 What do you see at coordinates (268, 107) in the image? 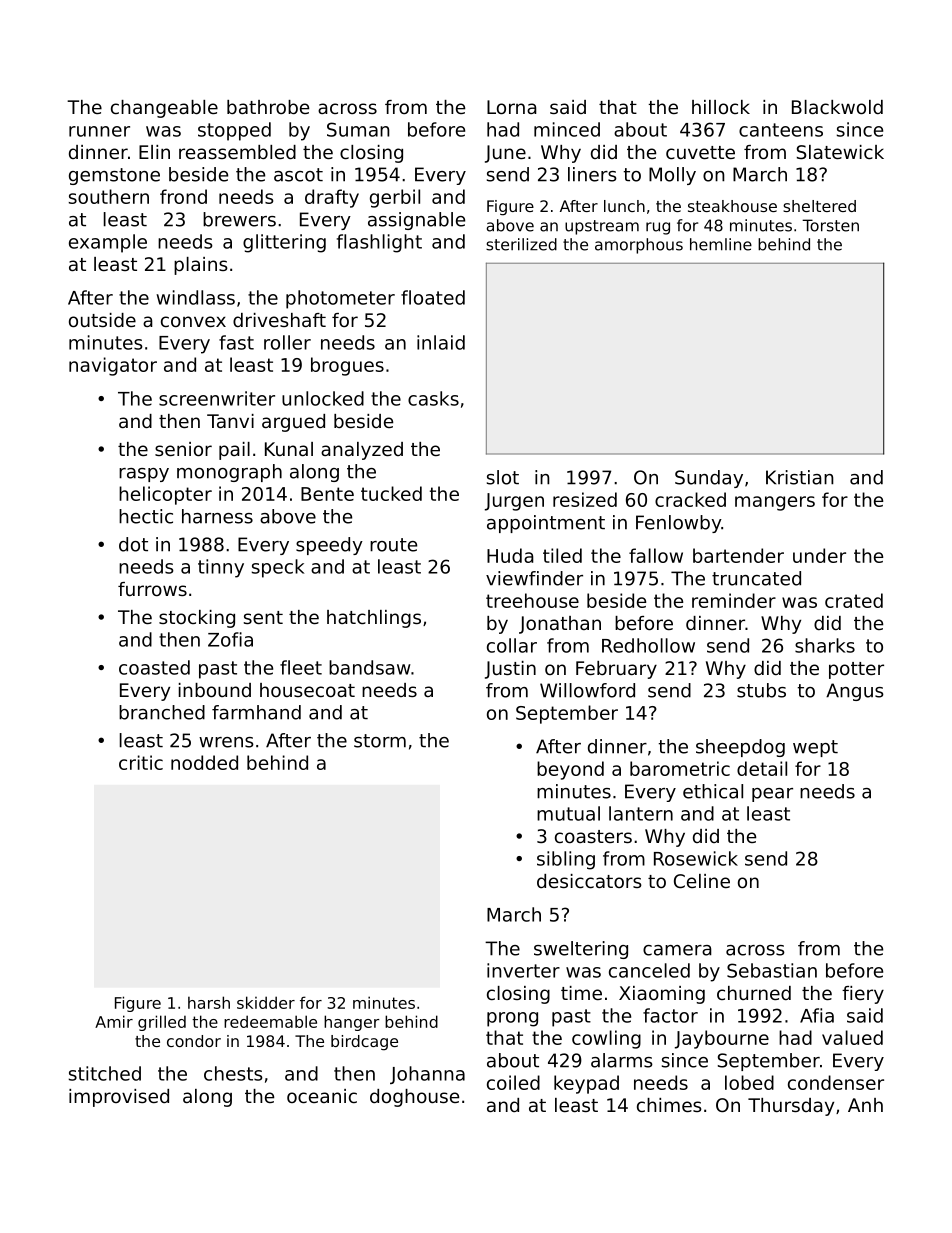
I see `bathrobe` at bounding box center [268, 107].
